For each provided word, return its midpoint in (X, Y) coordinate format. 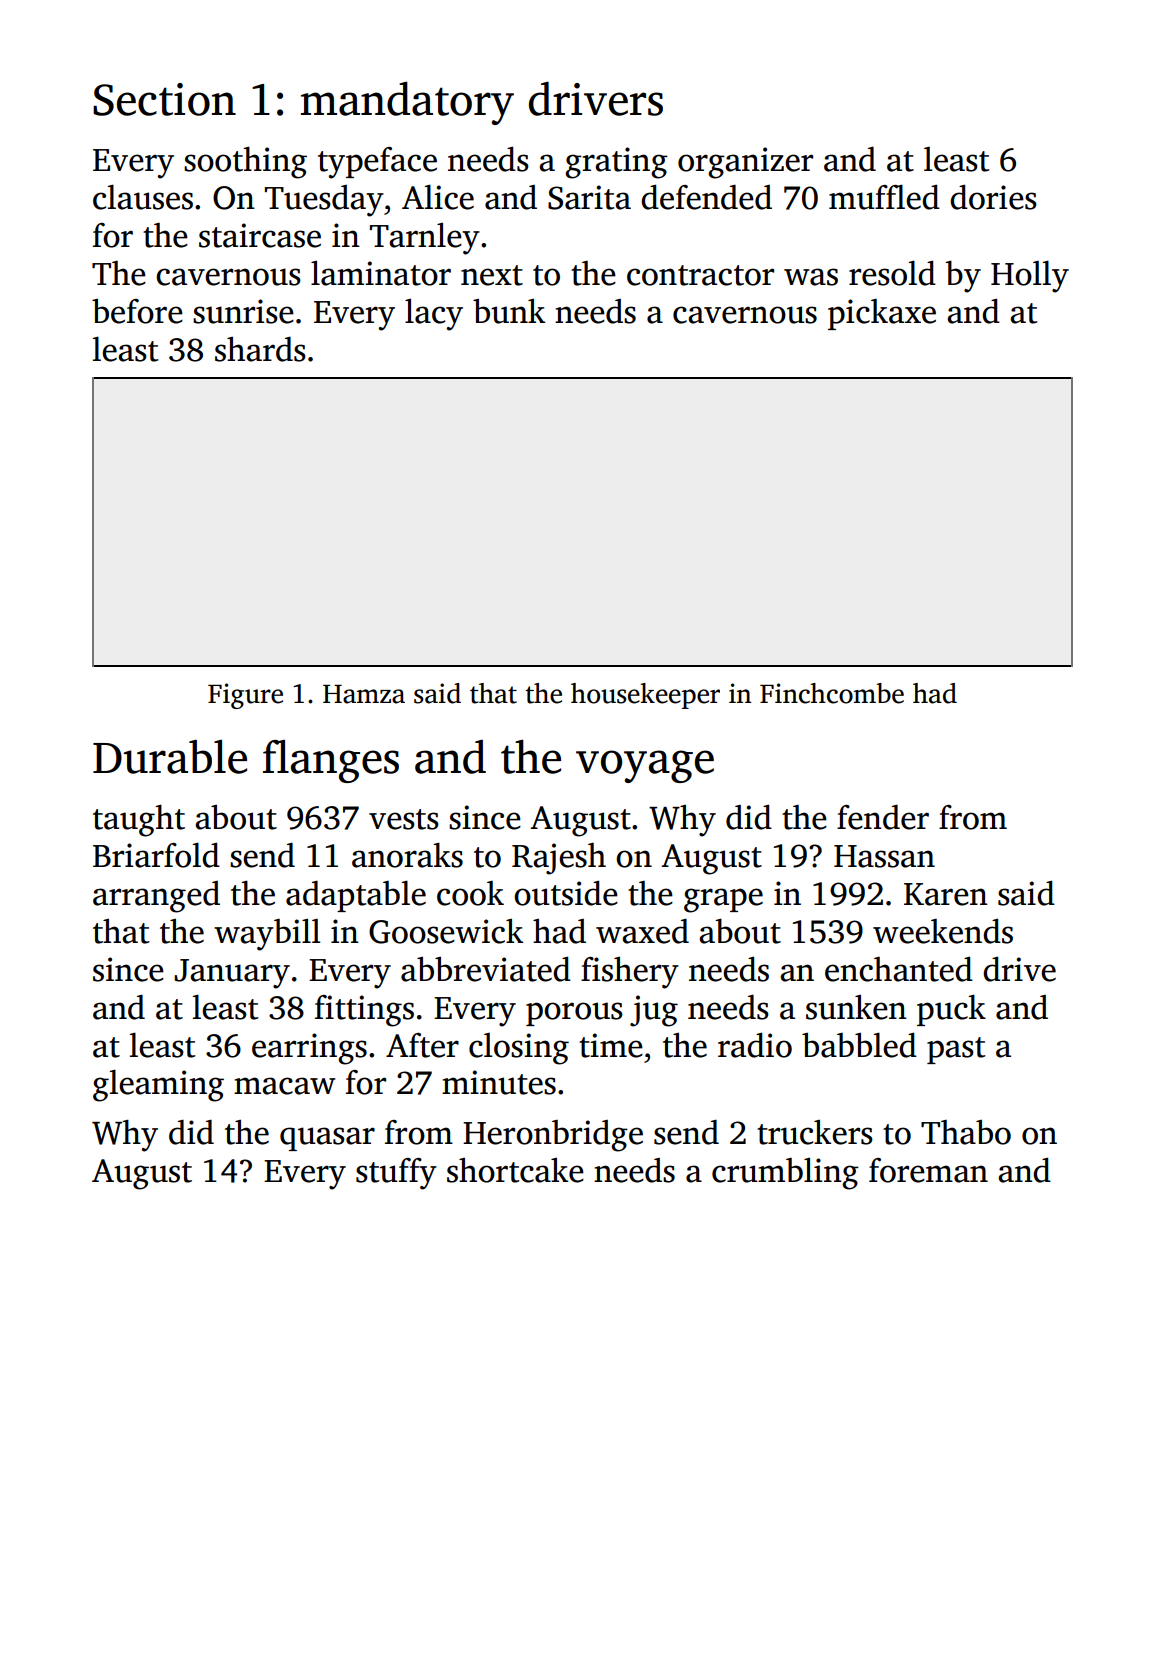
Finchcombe (832, 693)
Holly (1030, 276)
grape (723, 900)
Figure (245, 696)
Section (164, 99)
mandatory (407, 103)
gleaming (158, 1085)
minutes (499, 1082)
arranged (156, 897)
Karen (946, 894)
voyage (645, 766)
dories (993, 197)
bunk (509, 311)
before (137, 311)
